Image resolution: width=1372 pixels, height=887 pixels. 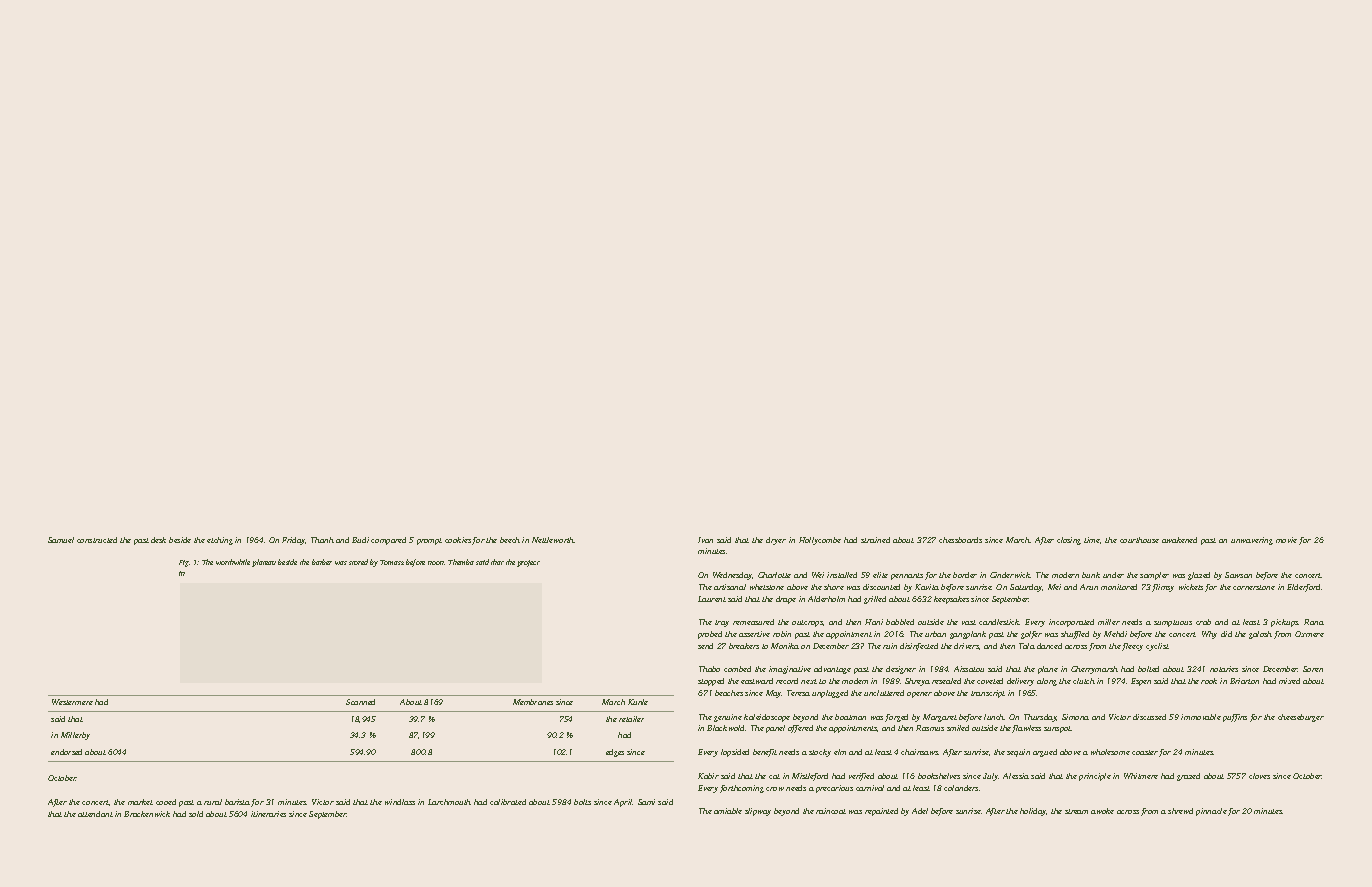 I want to click on chessboards, so click(x=960, y=540).
